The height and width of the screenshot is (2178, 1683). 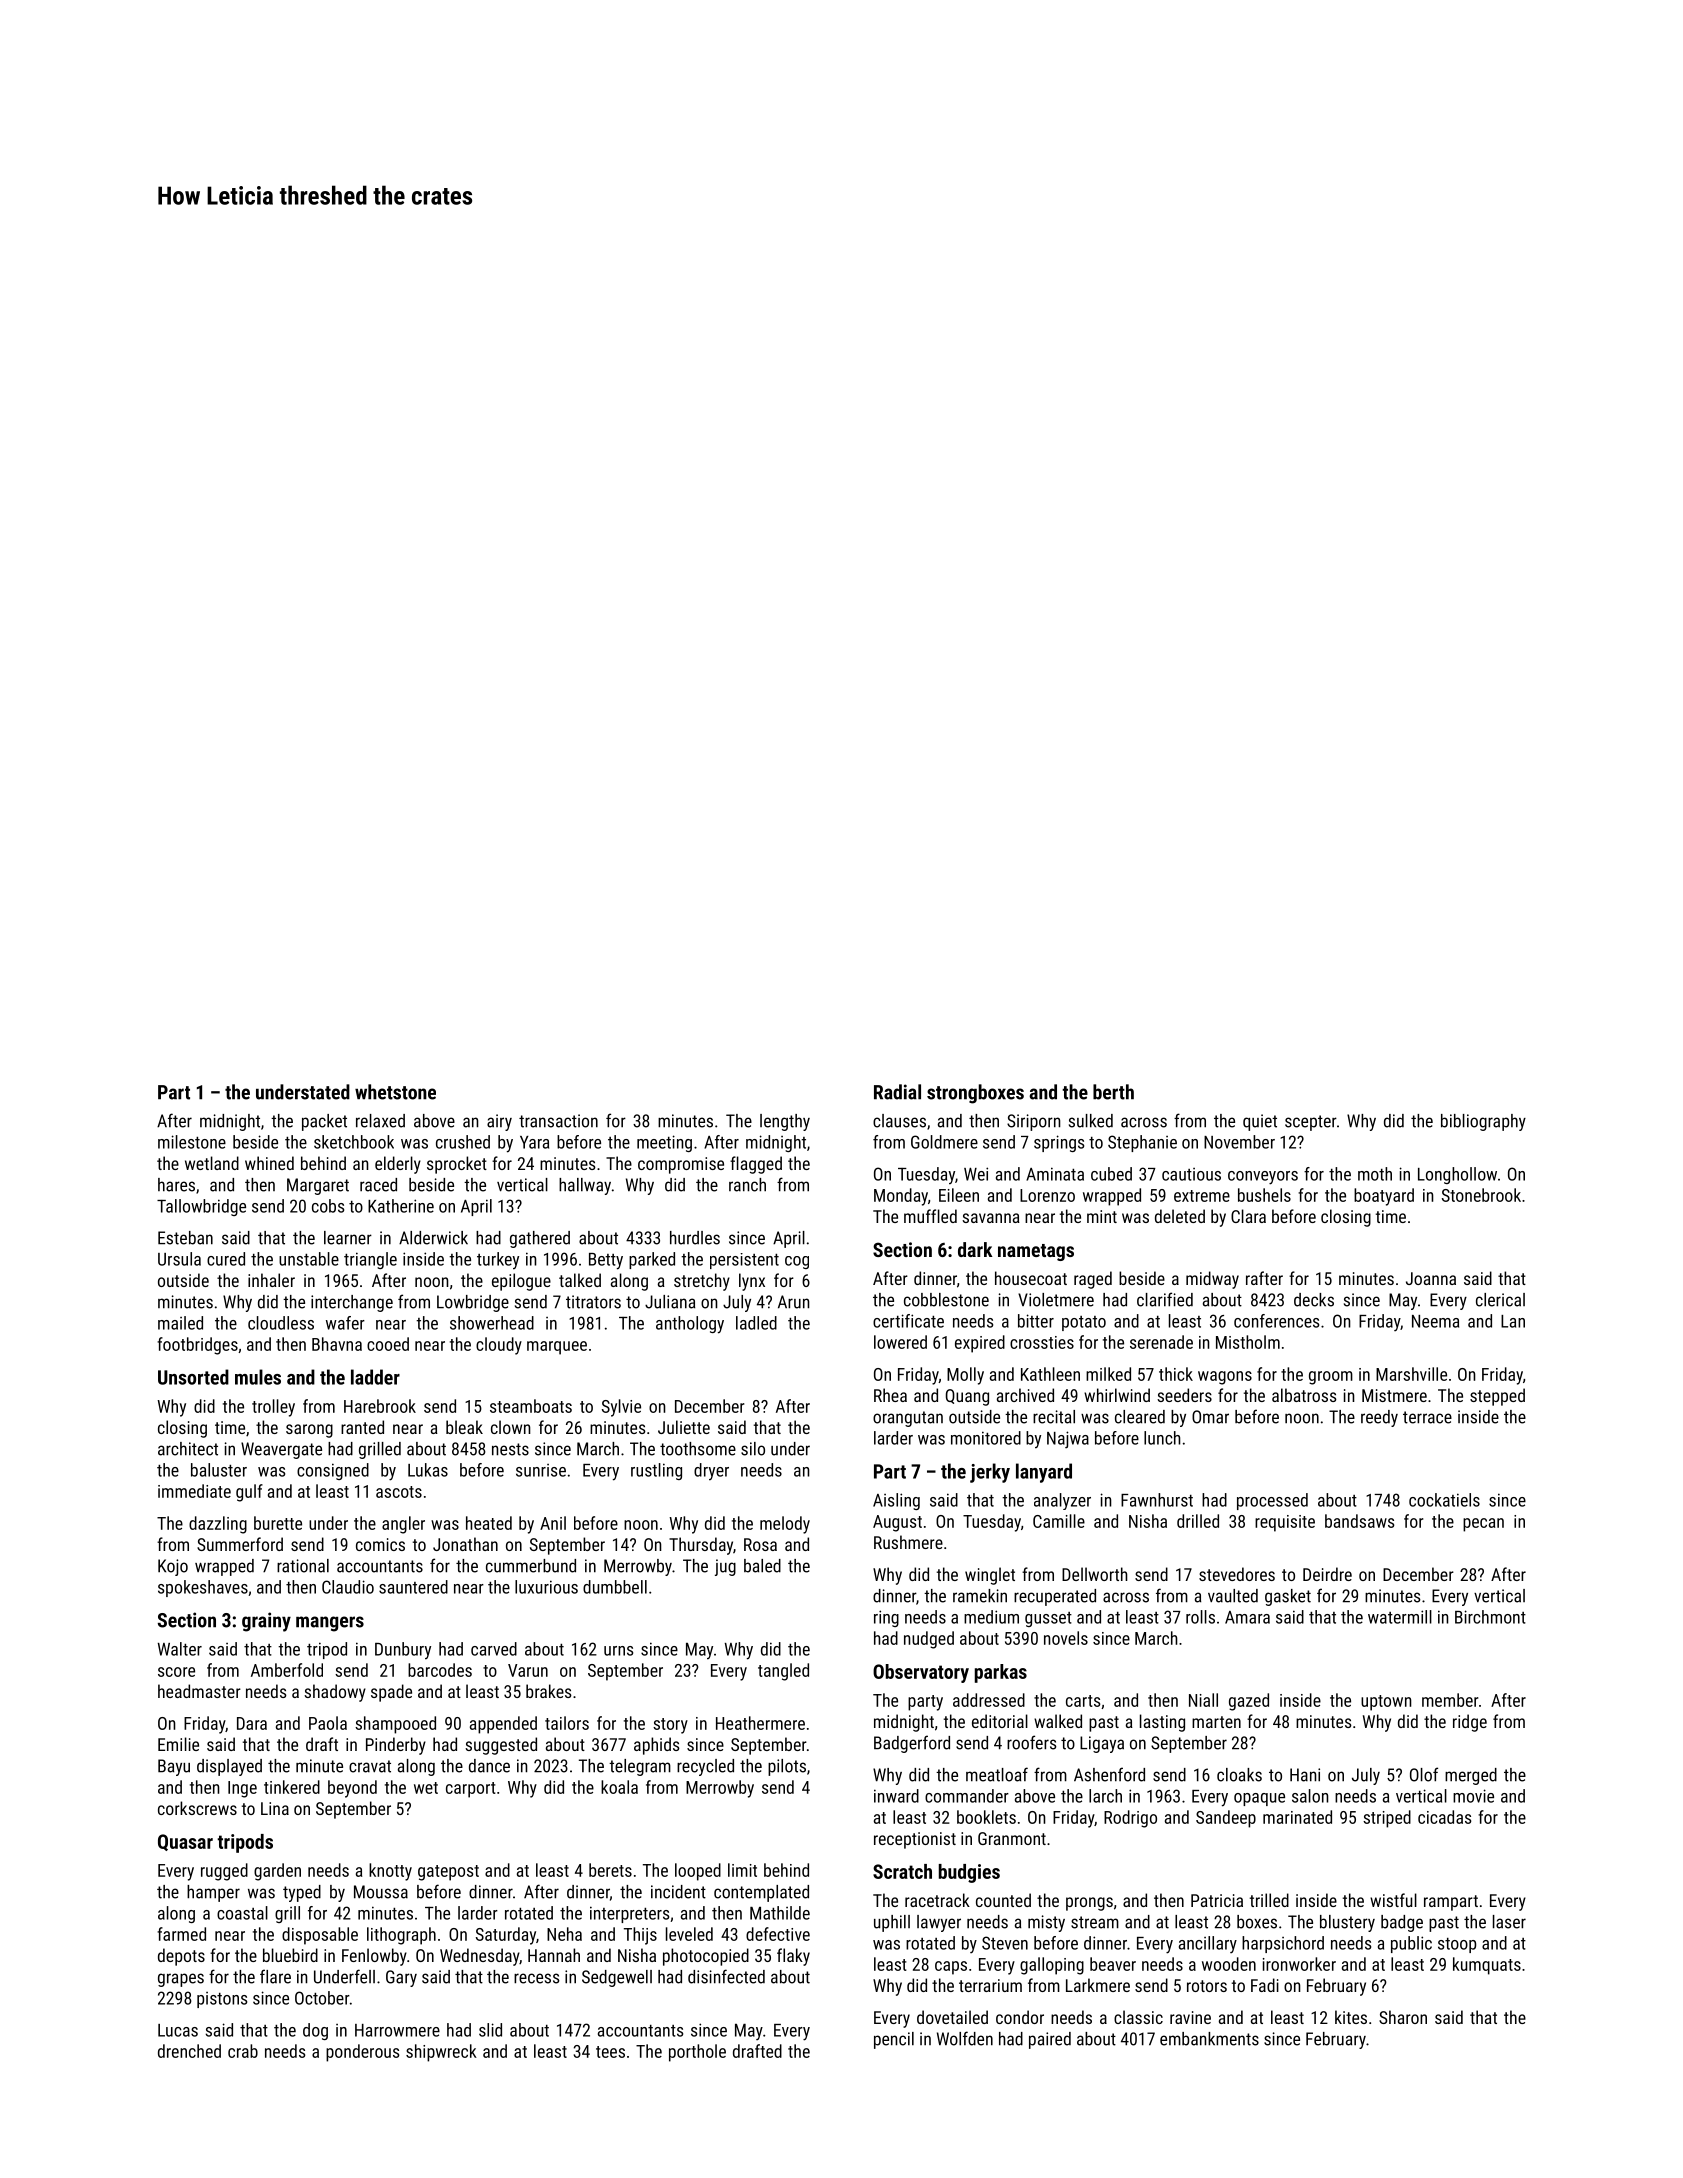 What do you see at coordinates (546, 1587) in the screenshot?
I see `luxurious` at bounding box center [546, 1587].
